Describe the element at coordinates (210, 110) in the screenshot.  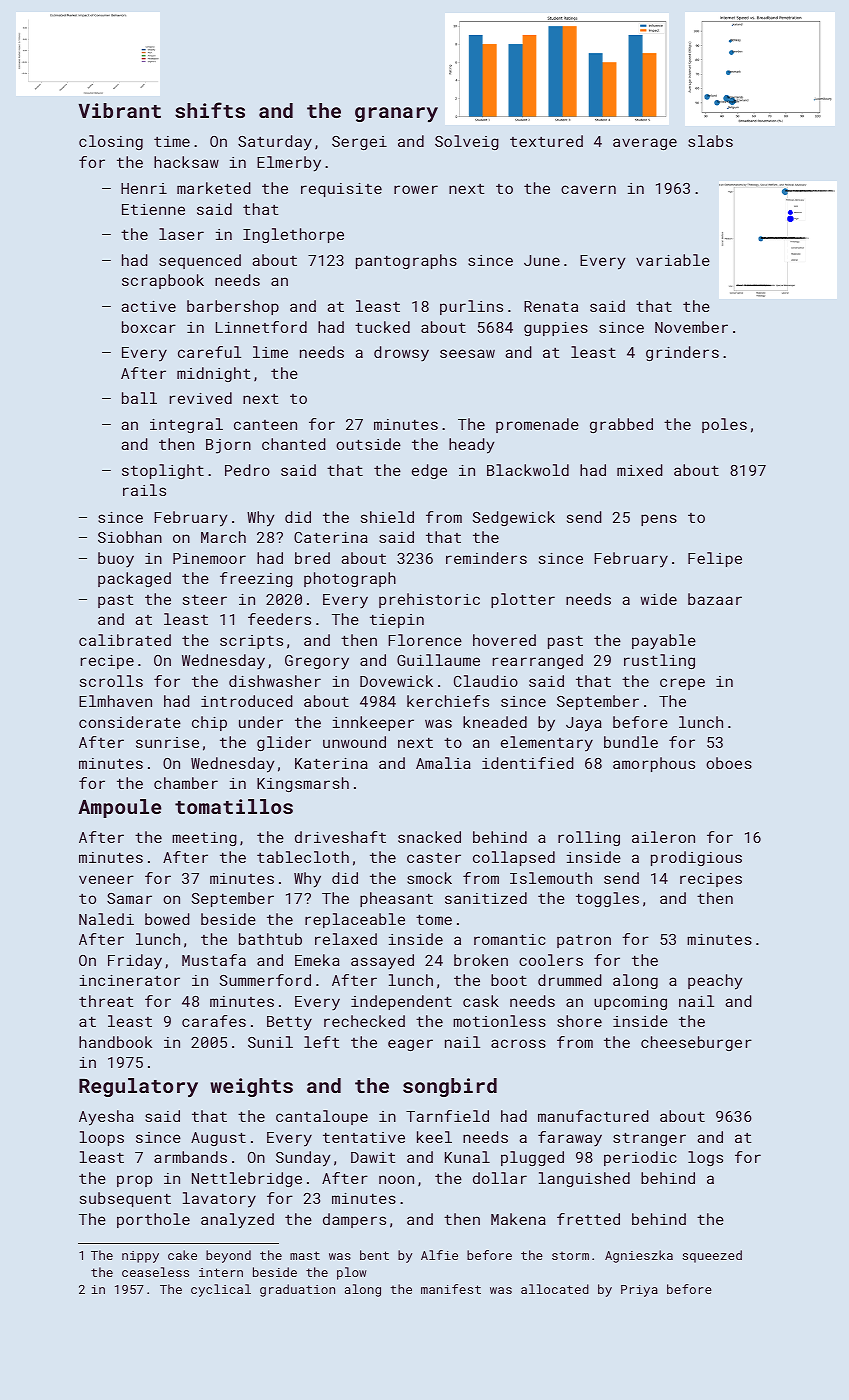
I see `shifts` at that location.
